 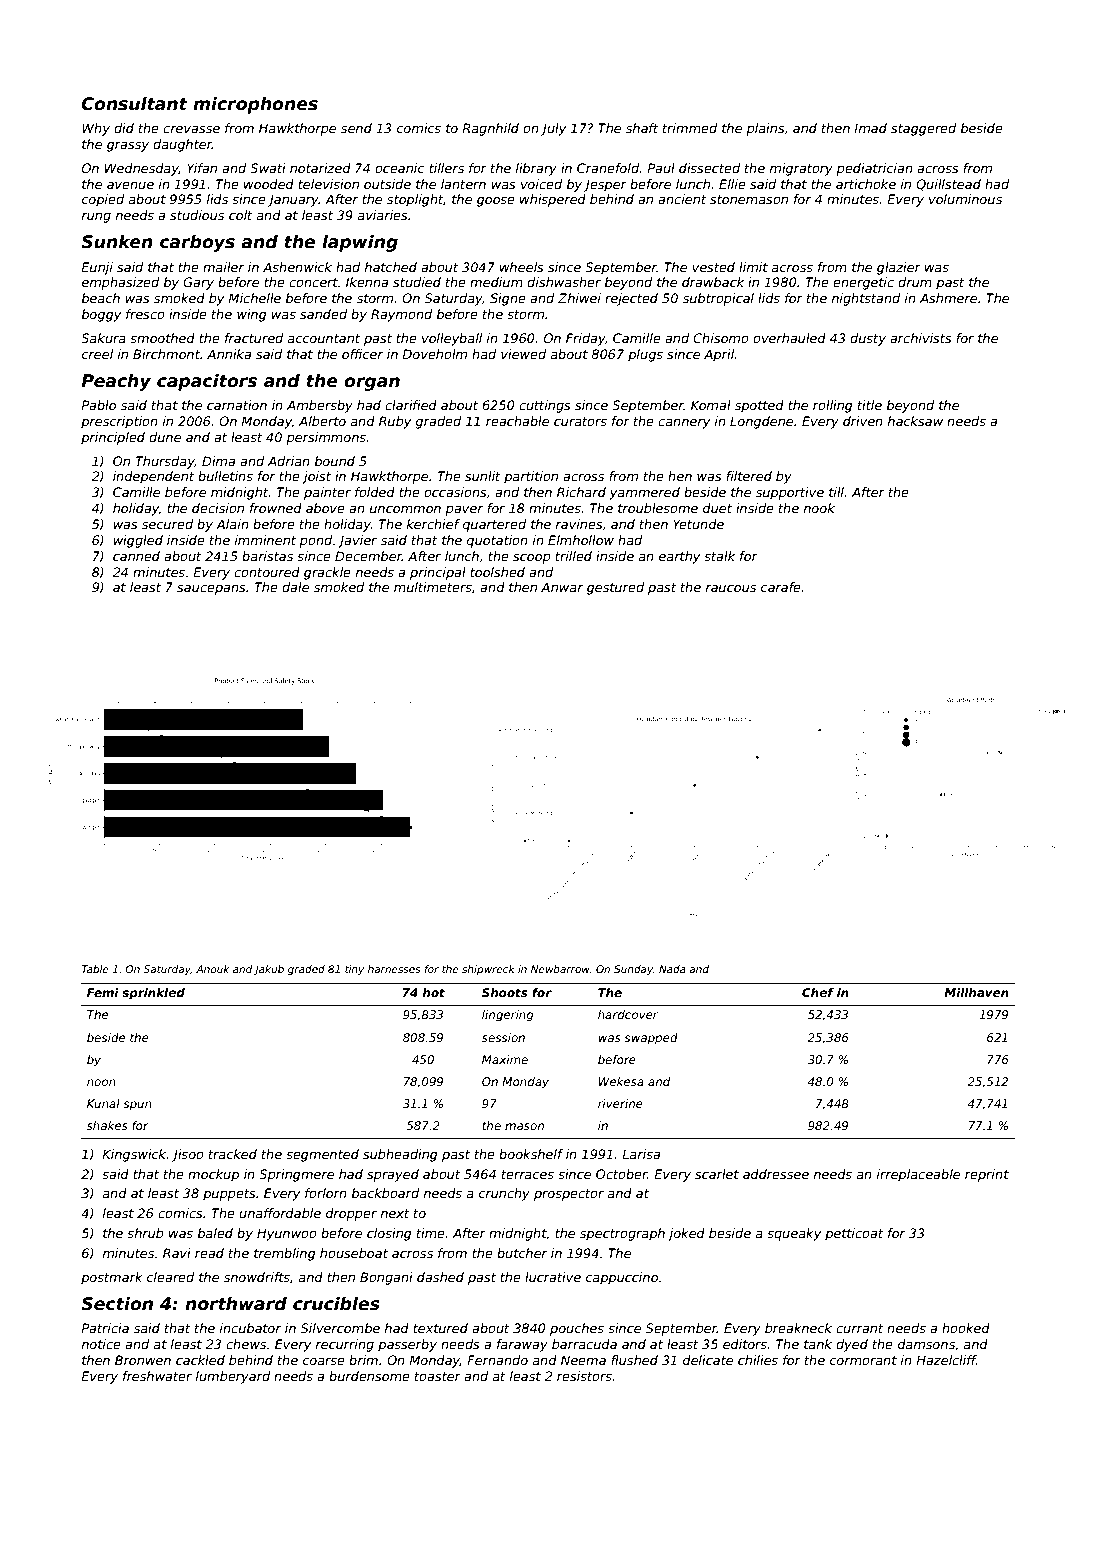 What do you see at coordinates (255, 105) in the page?
I see `microphones` at bounding box center [255, 105].
